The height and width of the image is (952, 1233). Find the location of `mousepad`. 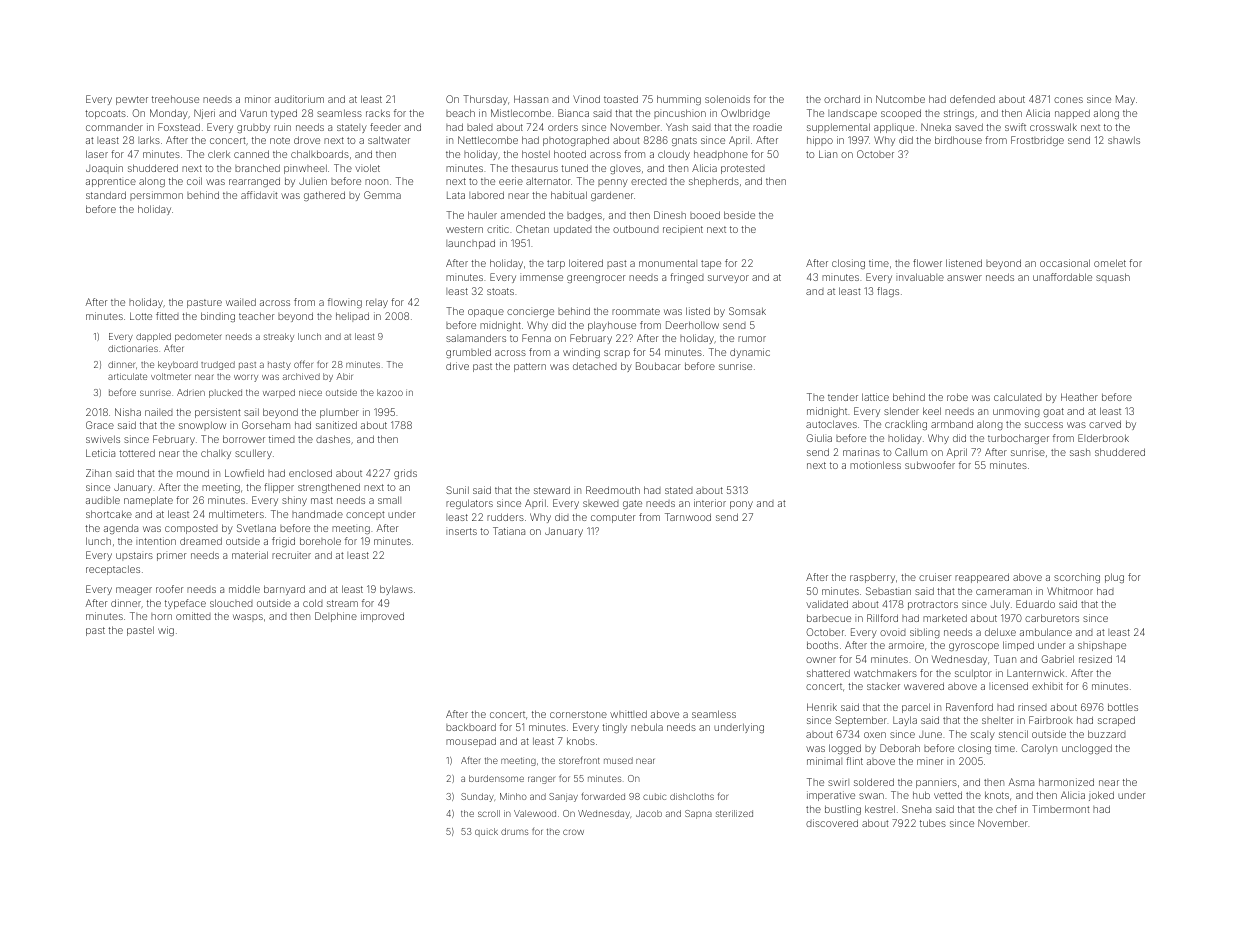

mousepad is located at coordinates (471, 742).
